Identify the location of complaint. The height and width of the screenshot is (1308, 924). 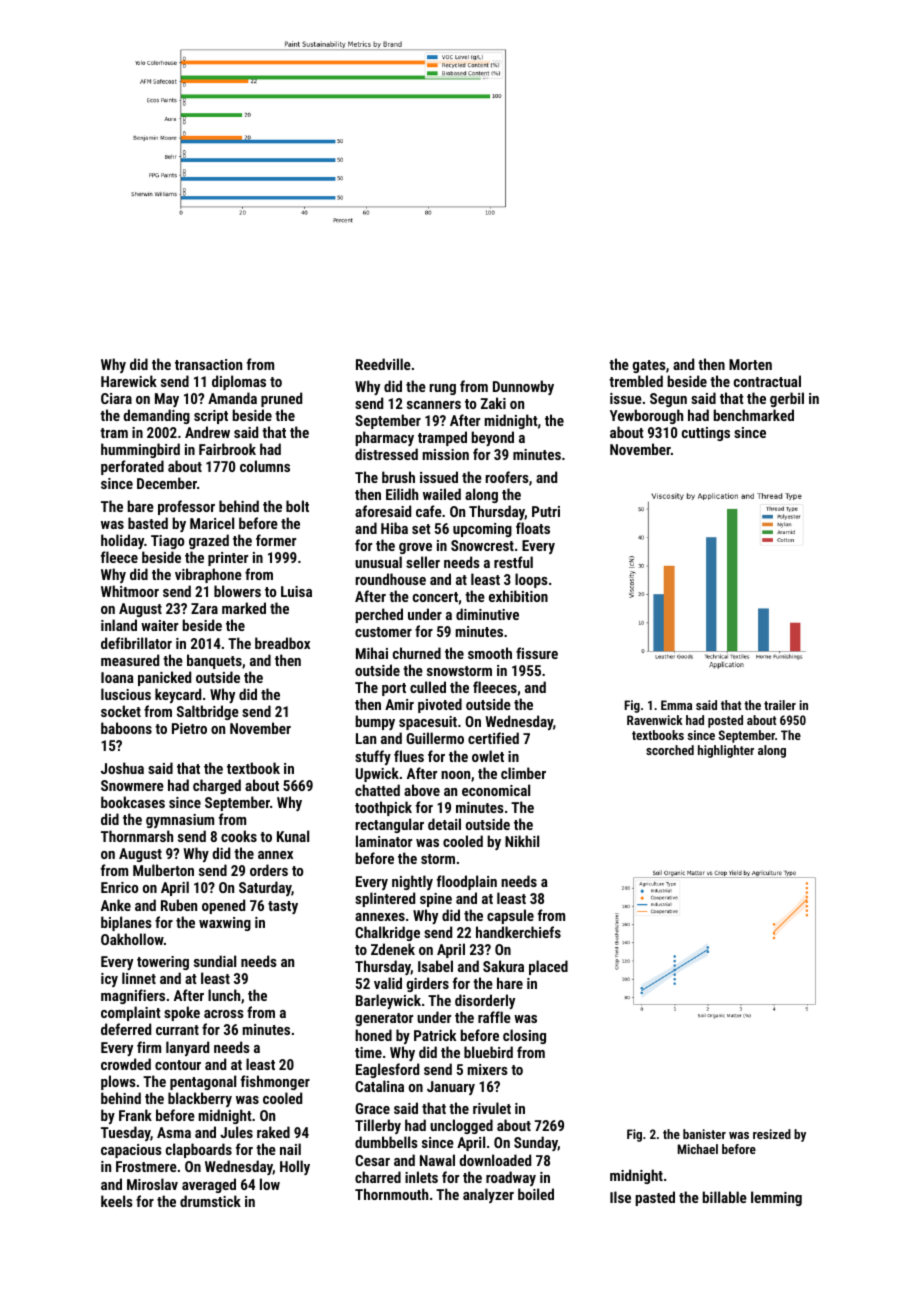
(131, 1013).
